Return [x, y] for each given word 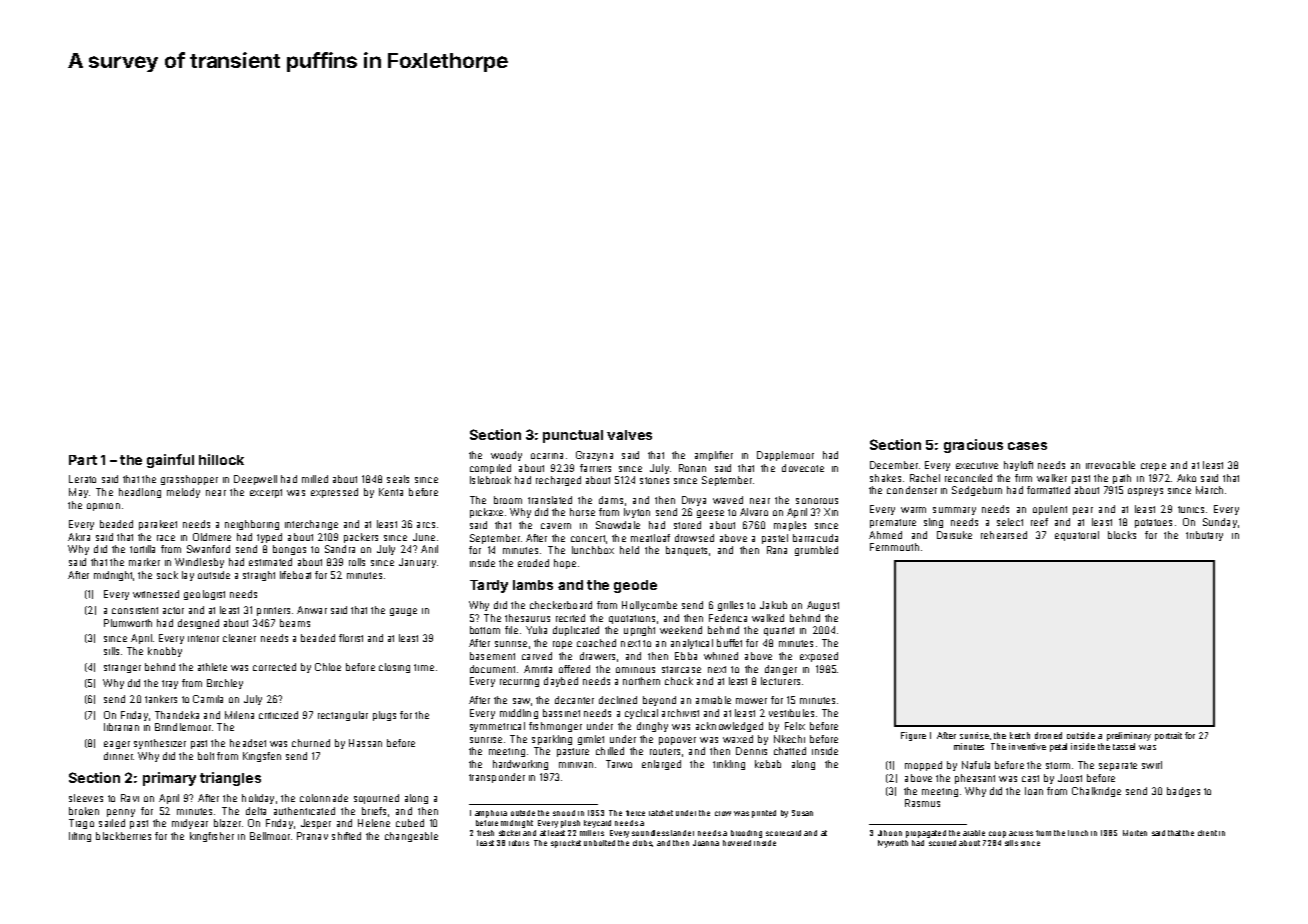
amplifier [714, 456]
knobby [165, 652]
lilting [80, 837]
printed [764, 814]
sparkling [552, 740]
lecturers [780, 681]
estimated [270, 562]
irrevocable [1110, 465]
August [823, 606]
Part [83, 460]
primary [169, 779]
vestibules [791, 713]
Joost [1070, 778]
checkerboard [561, 605]
